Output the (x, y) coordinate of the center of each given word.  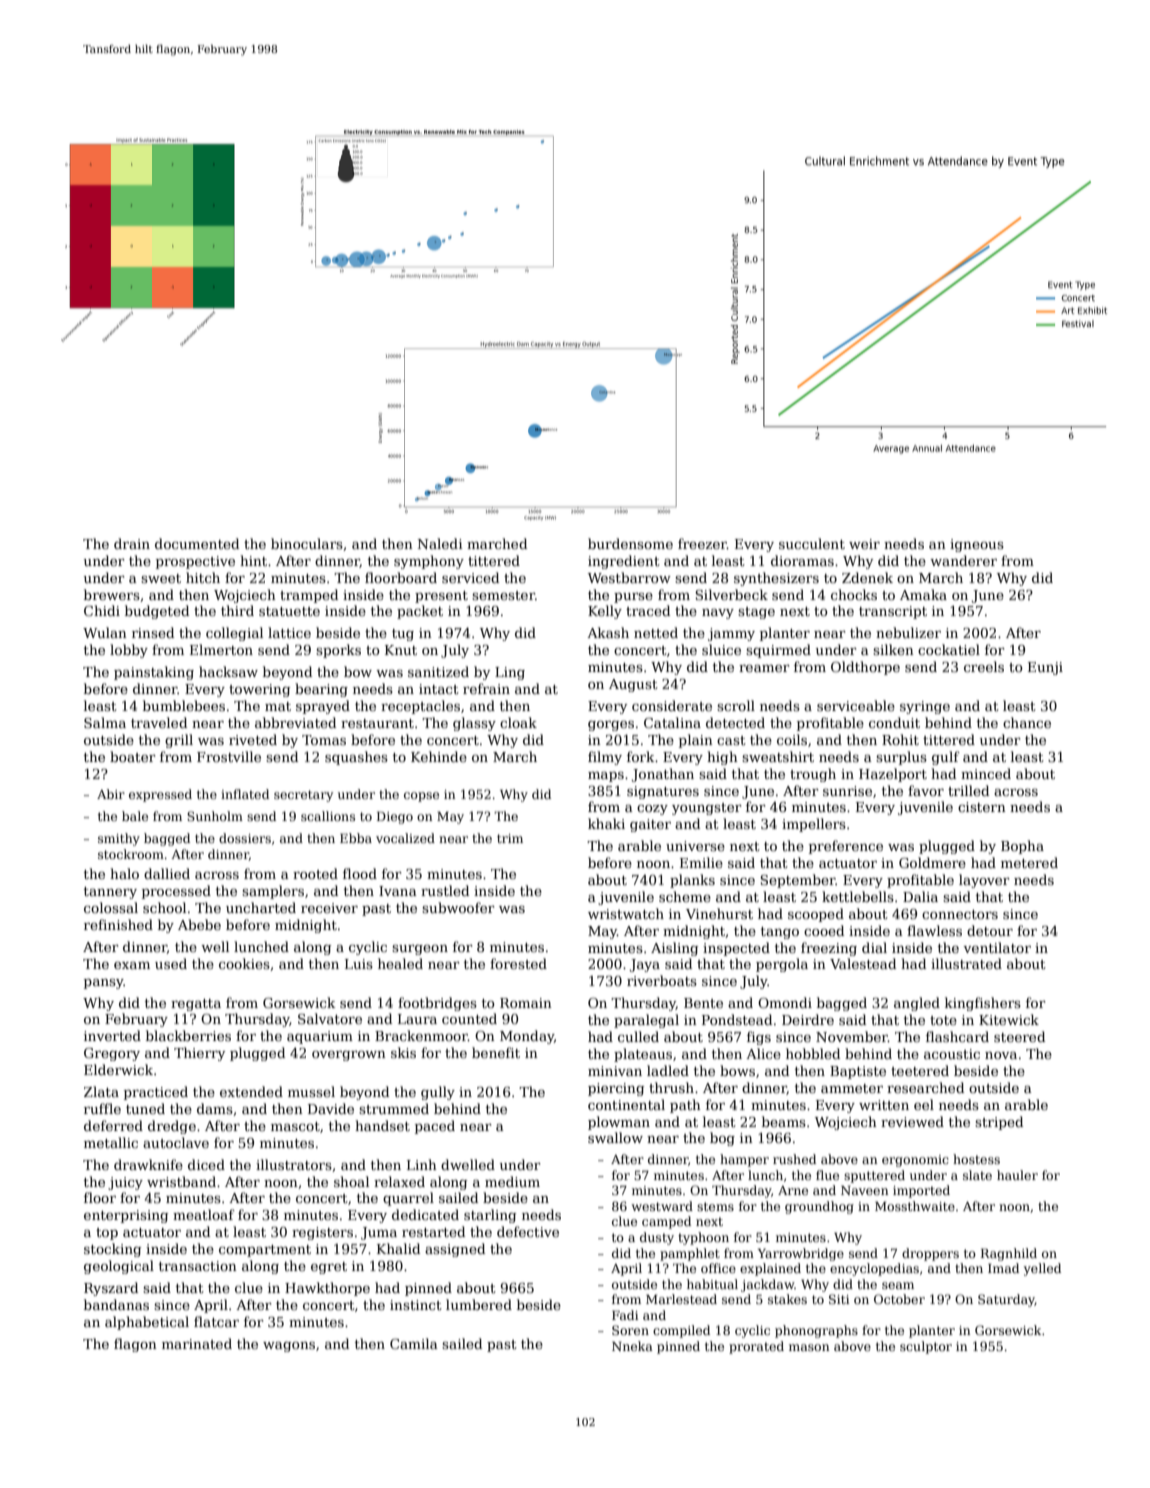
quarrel (408, 1199)
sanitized (438, 671)
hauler (1017, 1175)
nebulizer (908, 632)
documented (197, 543)
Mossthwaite (915, 1206)
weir (864, 544)
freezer (702, 543)
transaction (198, 1266)
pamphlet (690, 1254)
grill (179, 741)
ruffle (102, 1108)
